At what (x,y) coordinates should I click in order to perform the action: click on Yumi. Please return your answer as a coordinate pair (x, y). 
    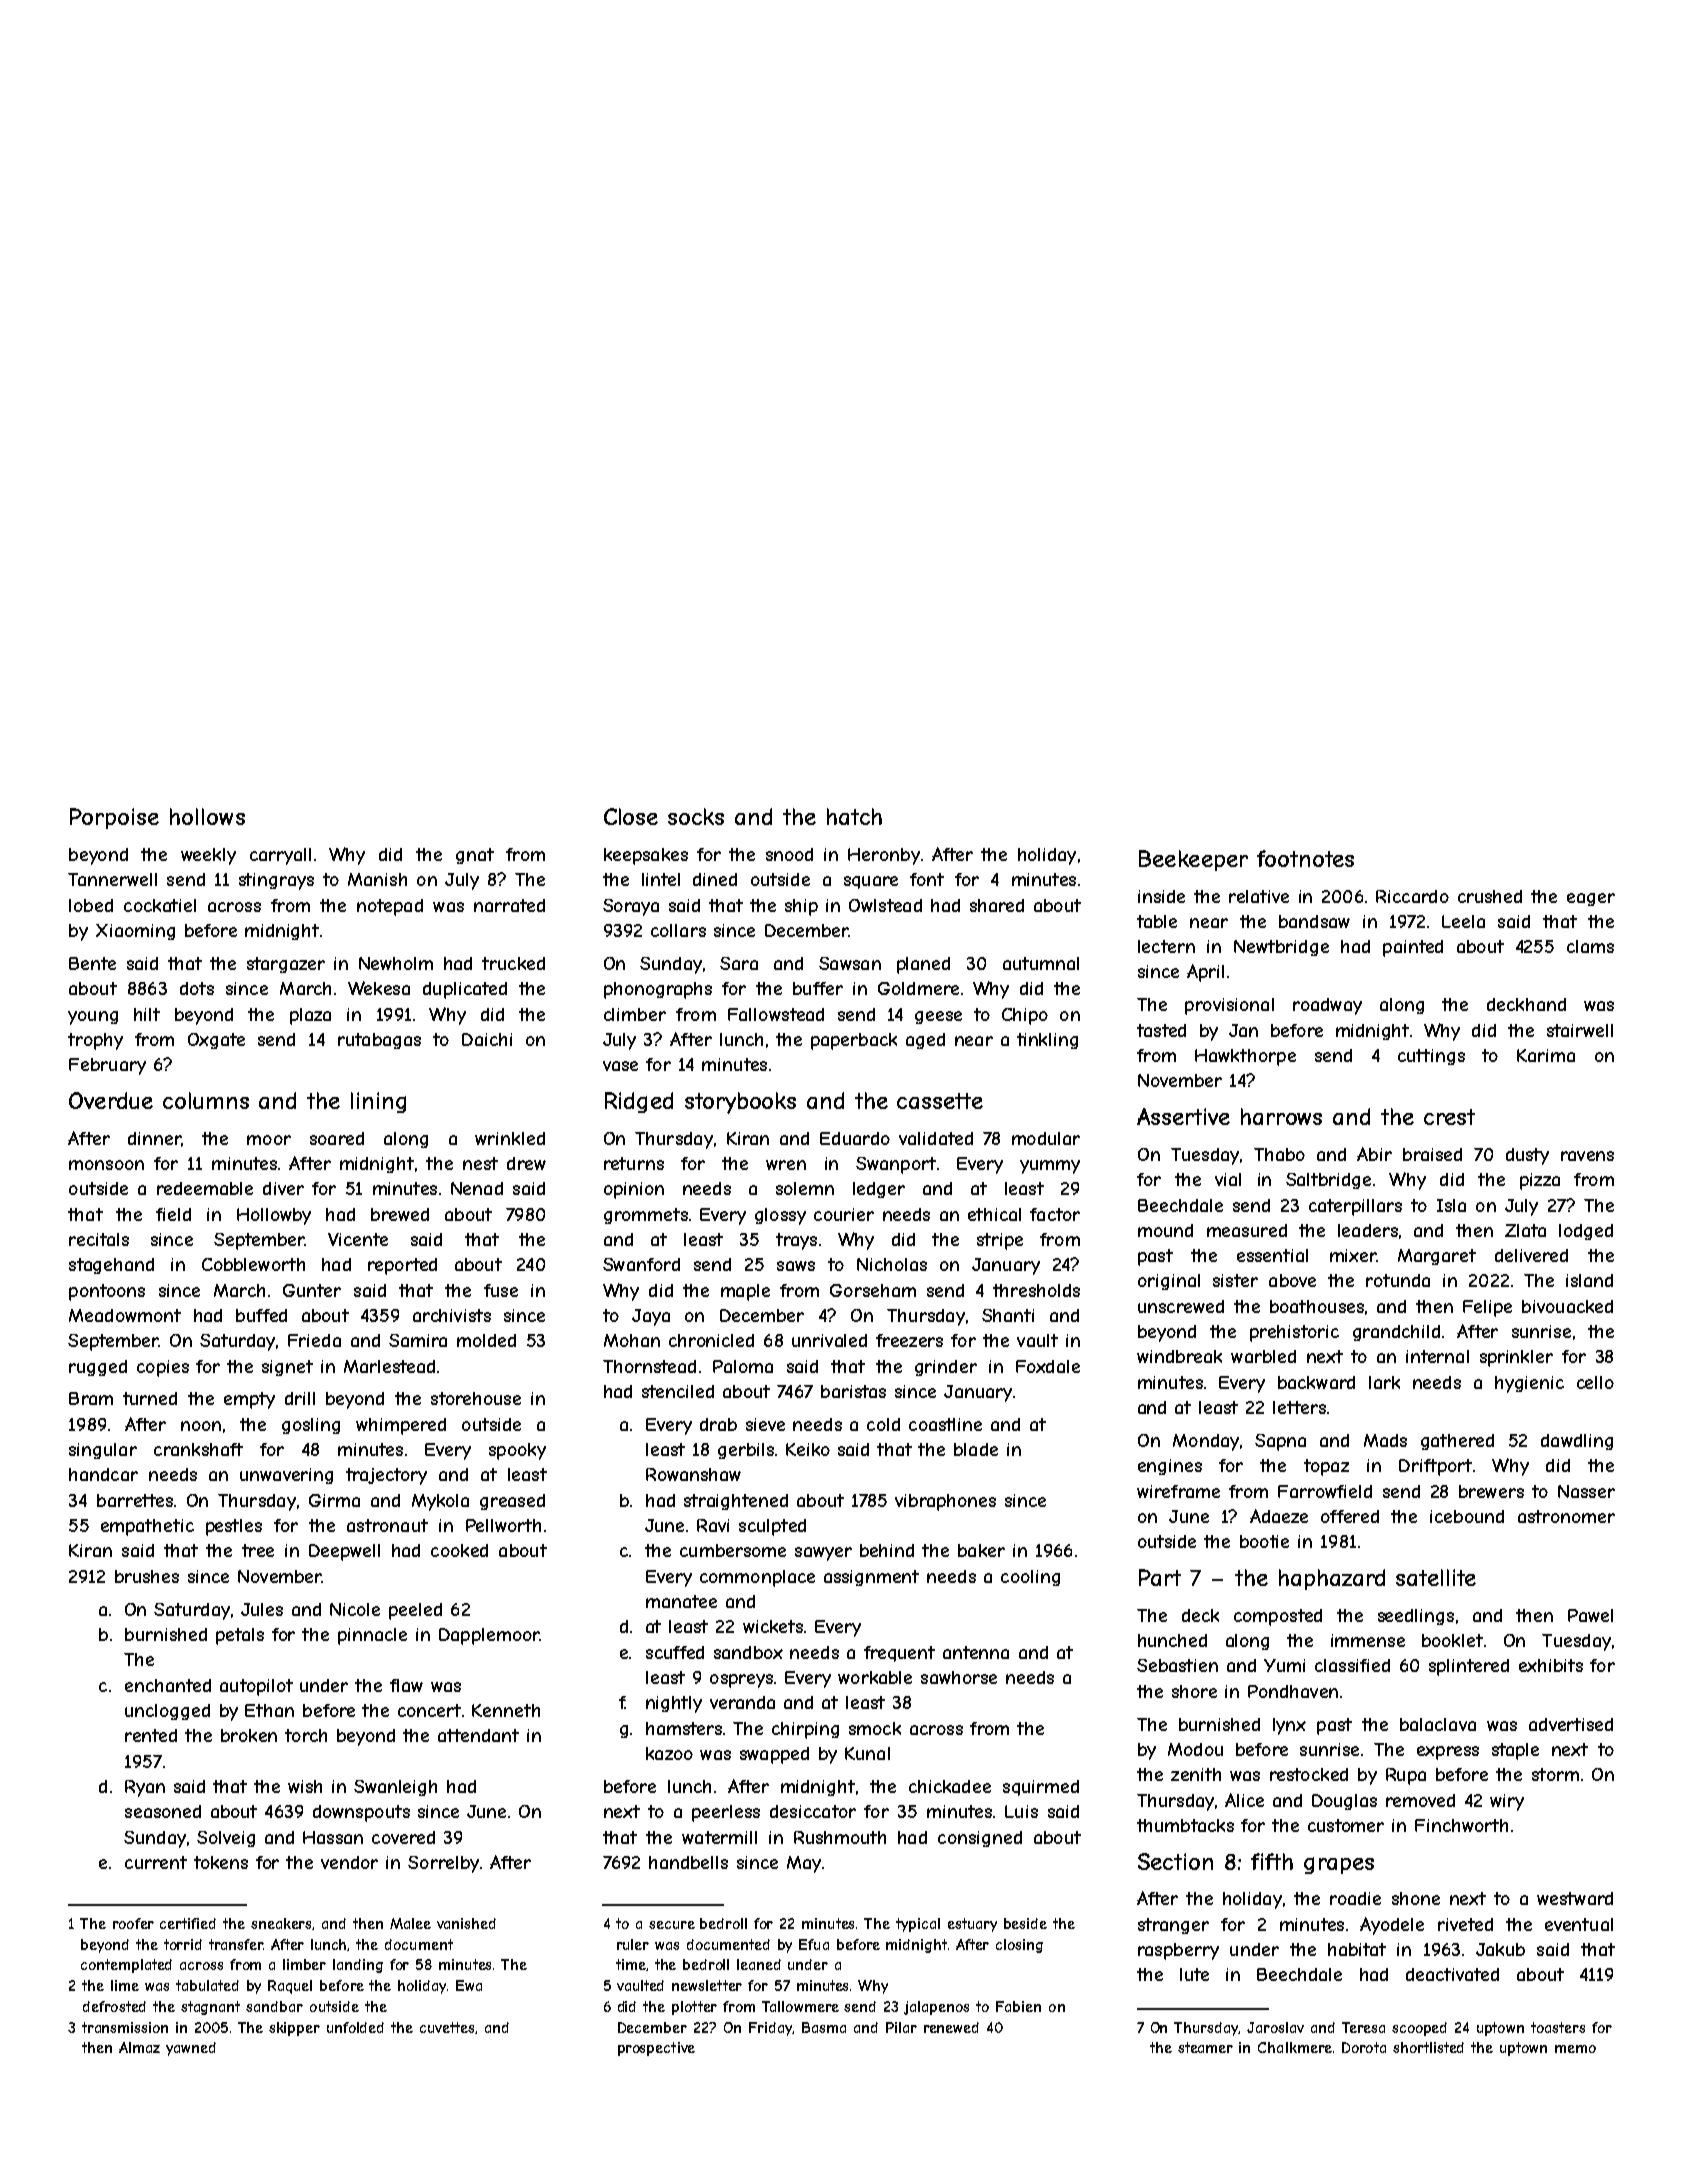
    Looking at the image, I should click on (1284, 1665).
